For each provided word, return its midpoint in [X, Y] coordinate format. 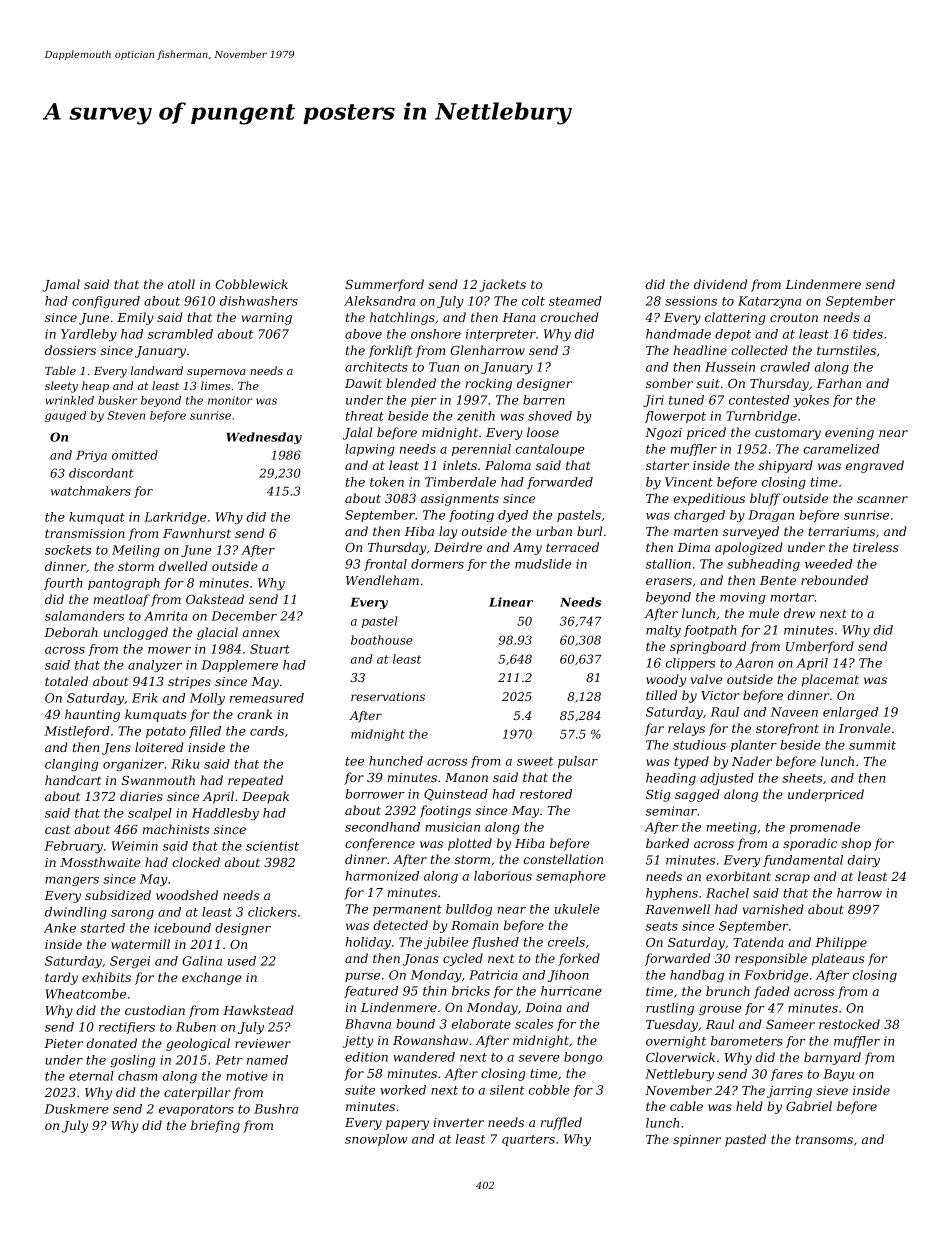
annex [261, 633]
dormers [437, 564]
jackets [503, 285]
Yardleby [89, 335]
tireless [876, 547]
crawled [785, 367]
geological [198, 1044]
